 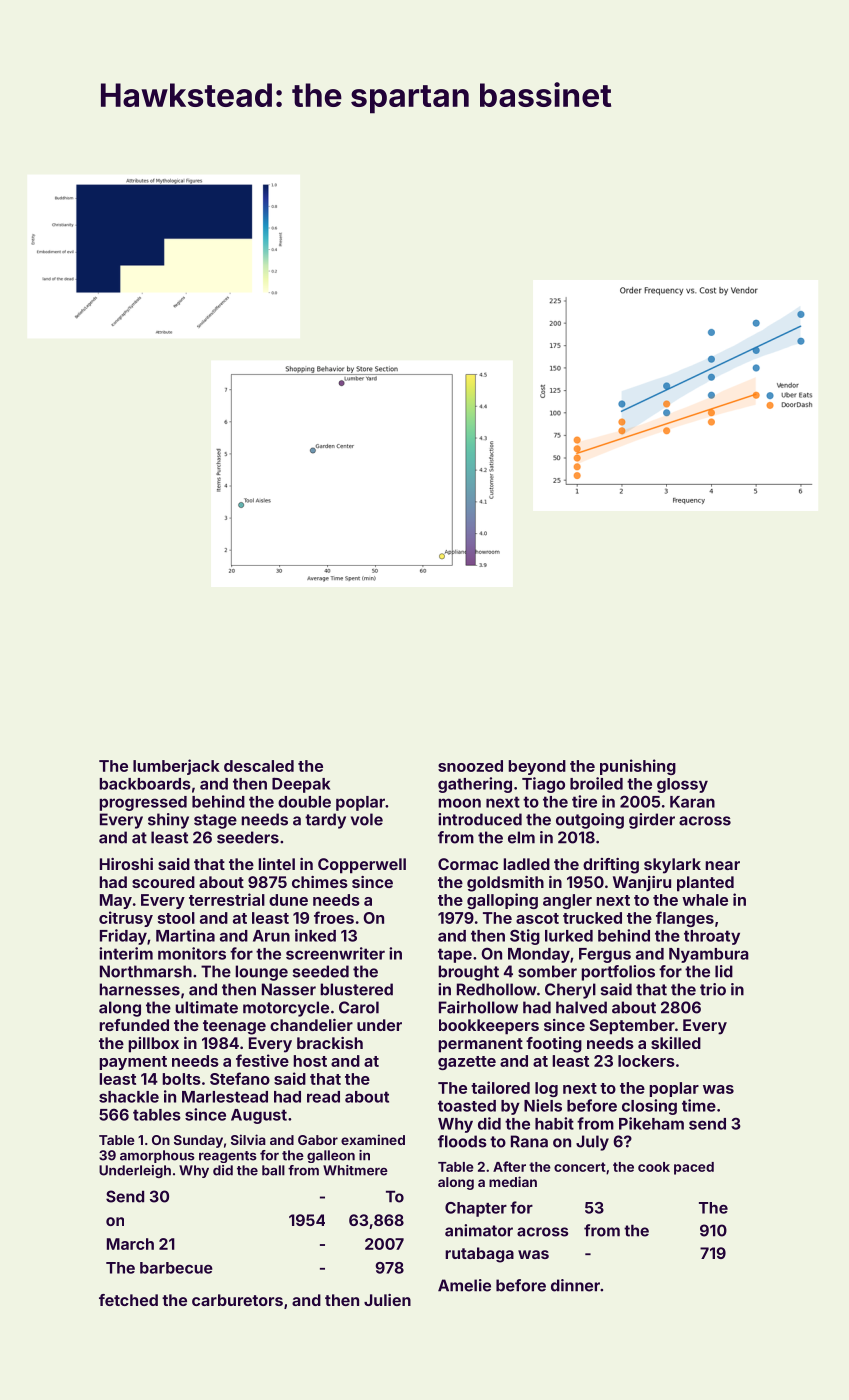 What do you see at coordinates (676, 1043) in the screenshot?
I see `skilled` at bounding box center [676, 1043].
